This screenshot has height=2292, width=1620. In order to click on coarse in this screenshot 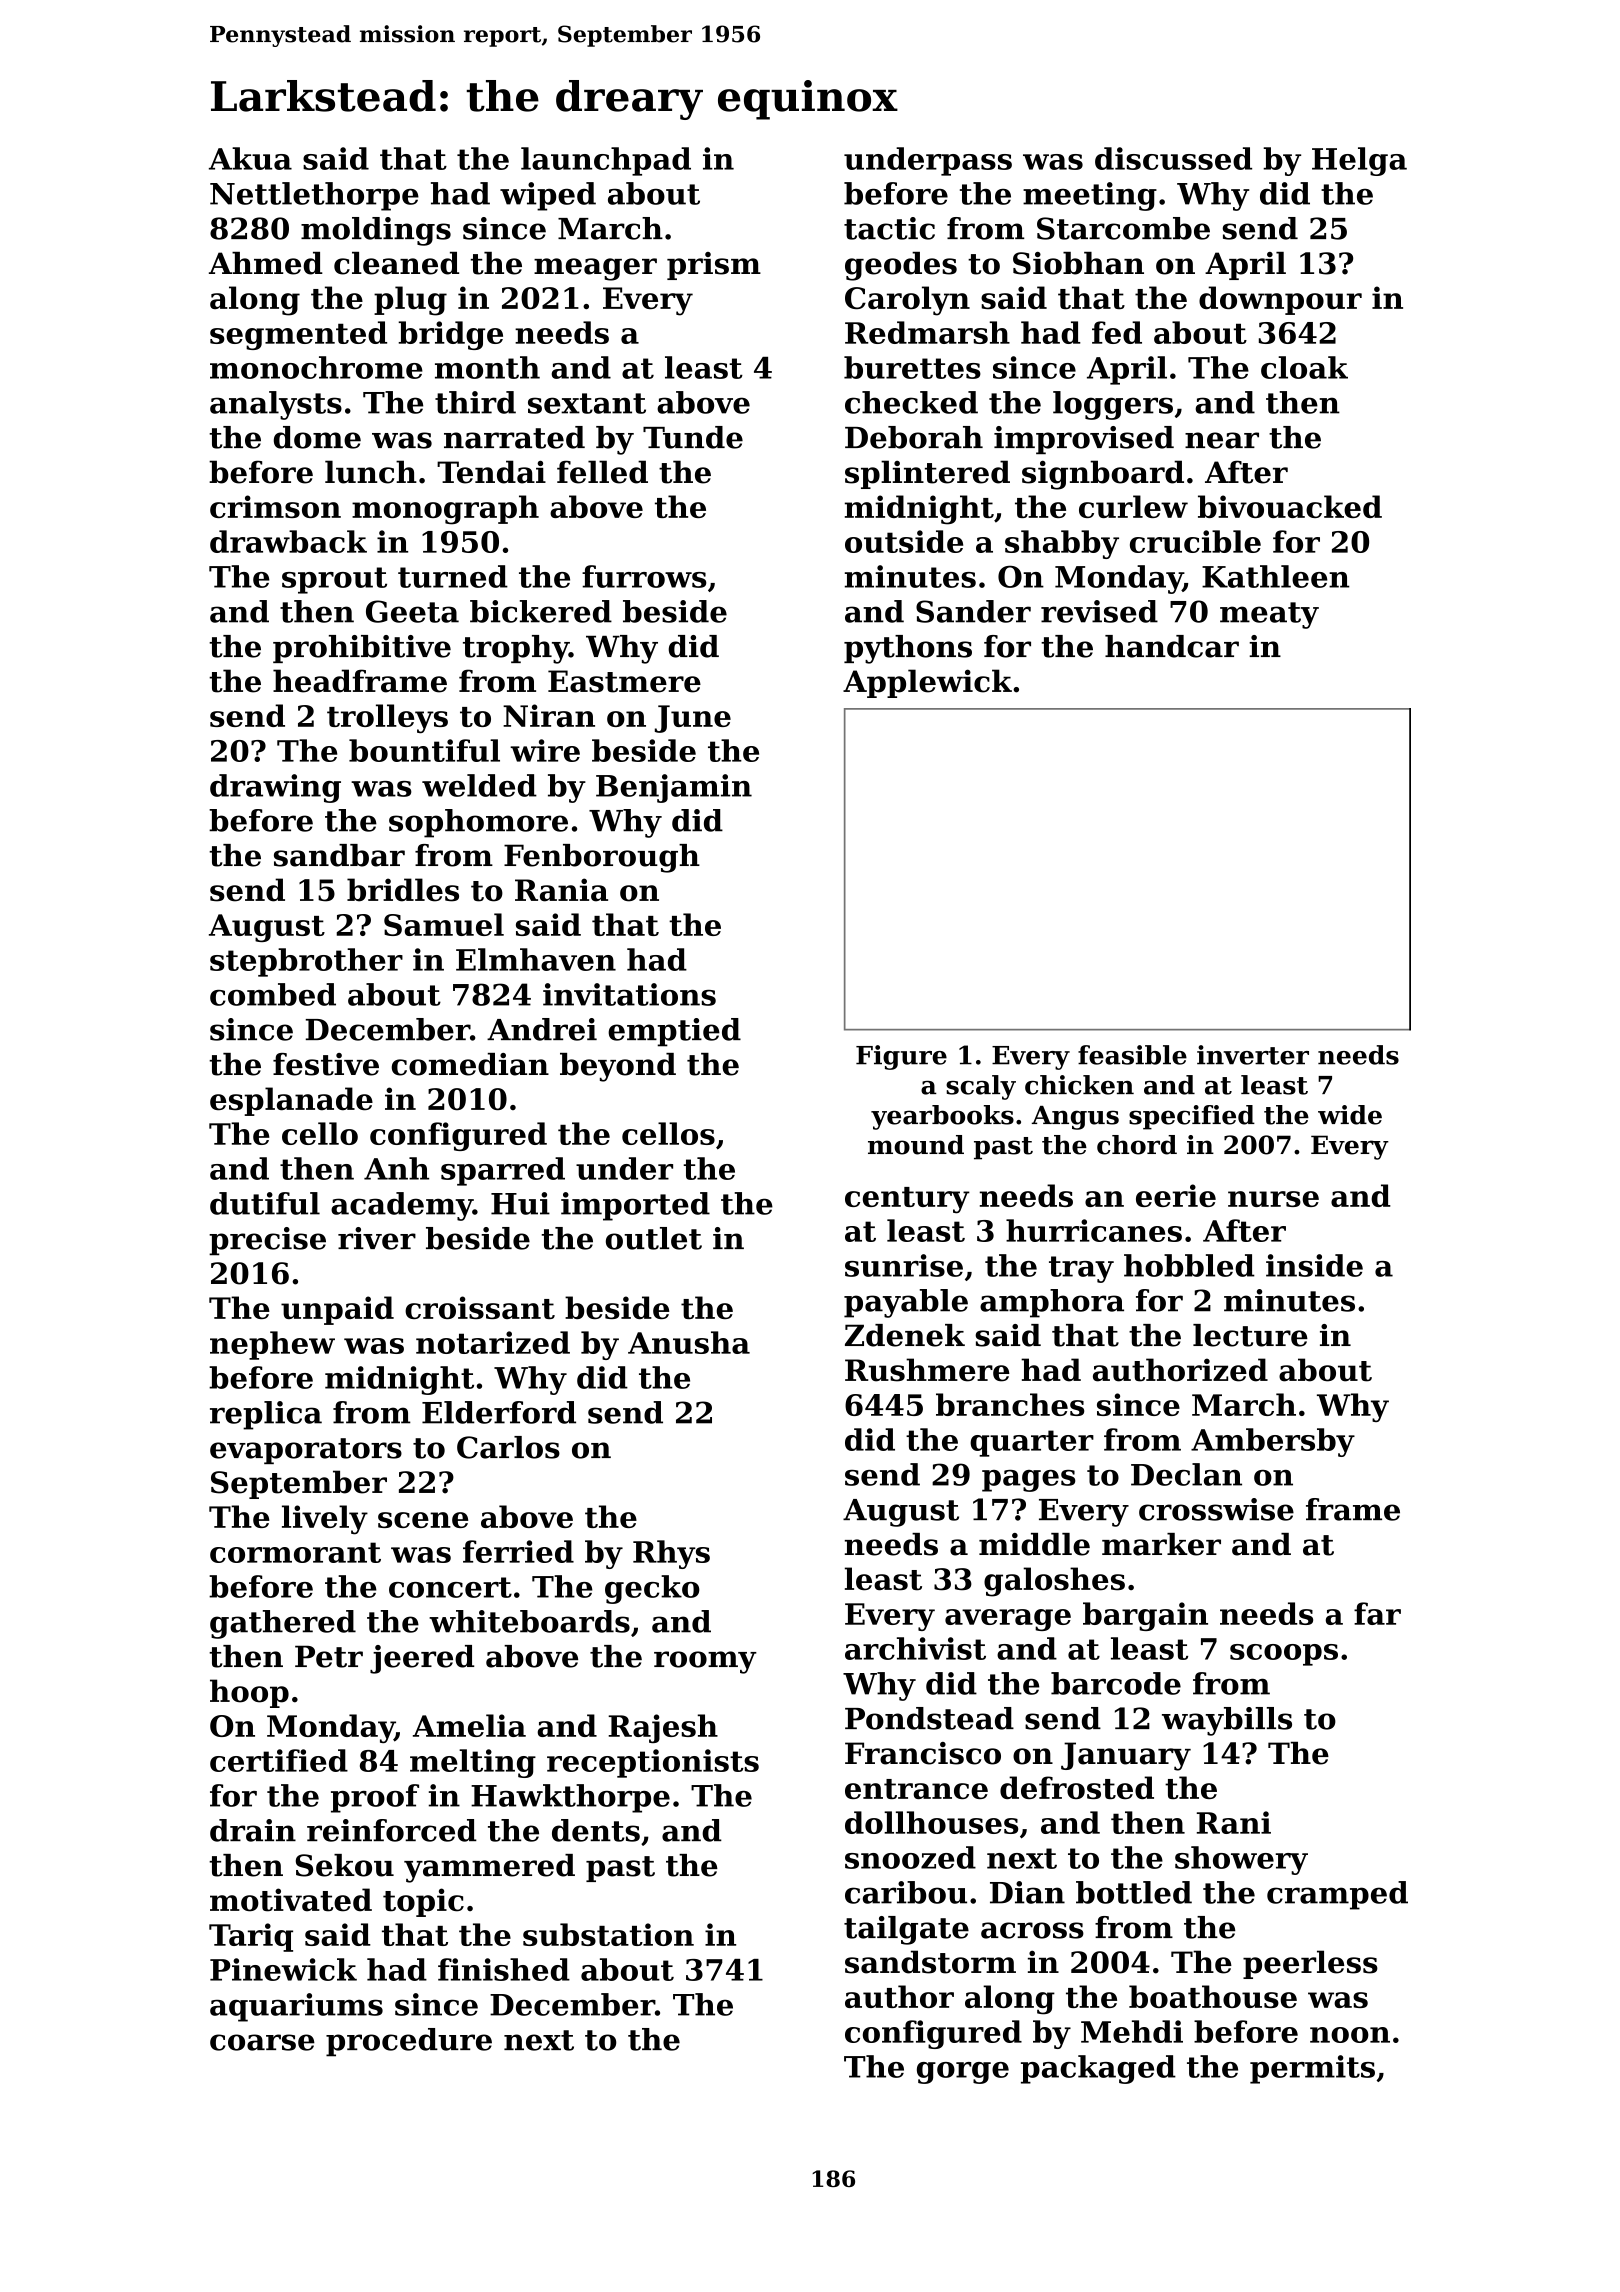, I will do `click(262, 2042)`.
